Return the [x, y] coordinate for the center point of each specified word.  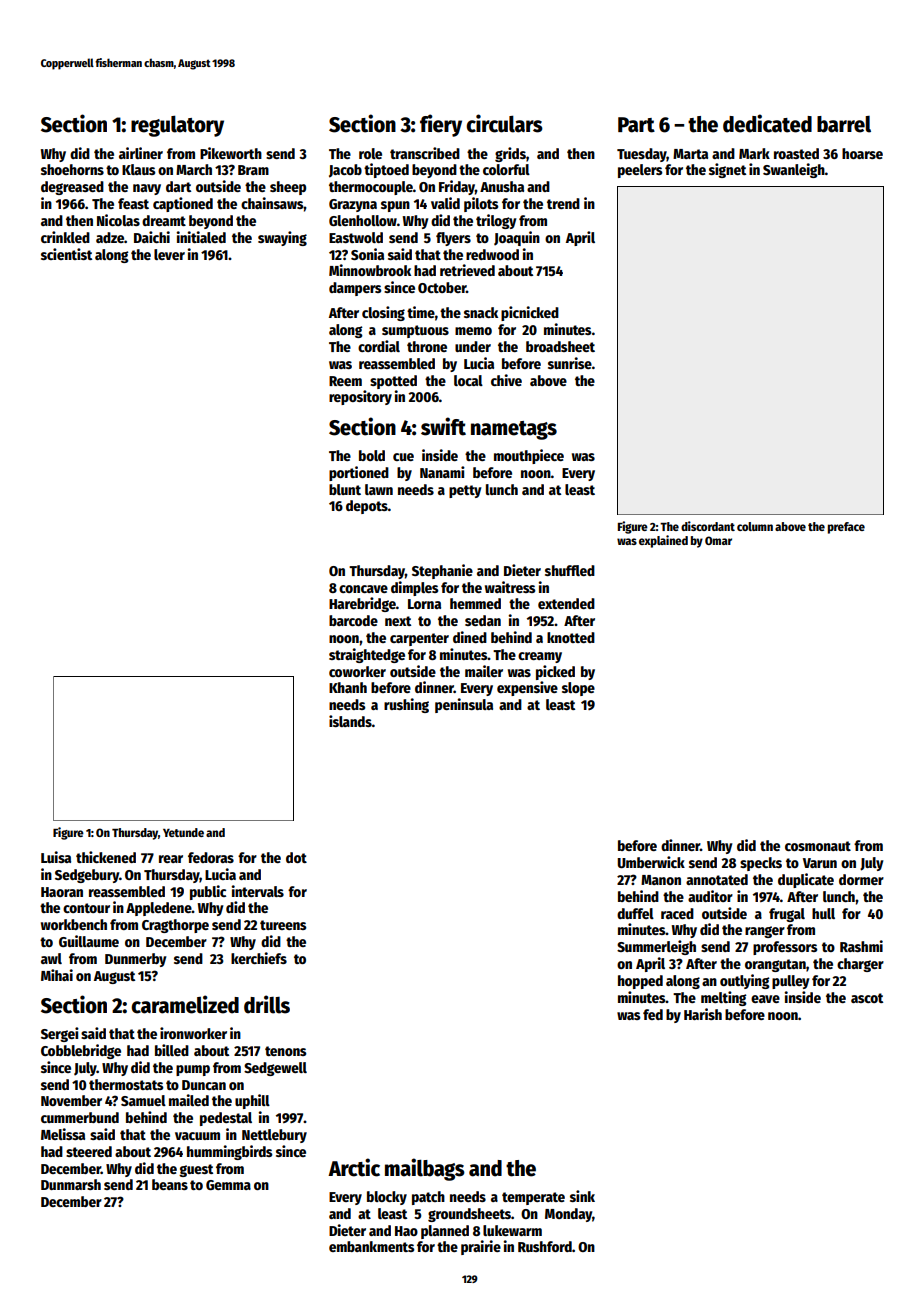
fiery [441, 125]
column [755, 526]
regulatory [177, 126]
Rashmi [861, 946]
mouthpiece [529, 456]
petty [465, 491]
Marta [690, 154]
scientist [66, 254]
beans [170, 1184]
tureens [283, 925]
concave [363, 589]
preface [846, 528]
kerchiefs [259, 958]
